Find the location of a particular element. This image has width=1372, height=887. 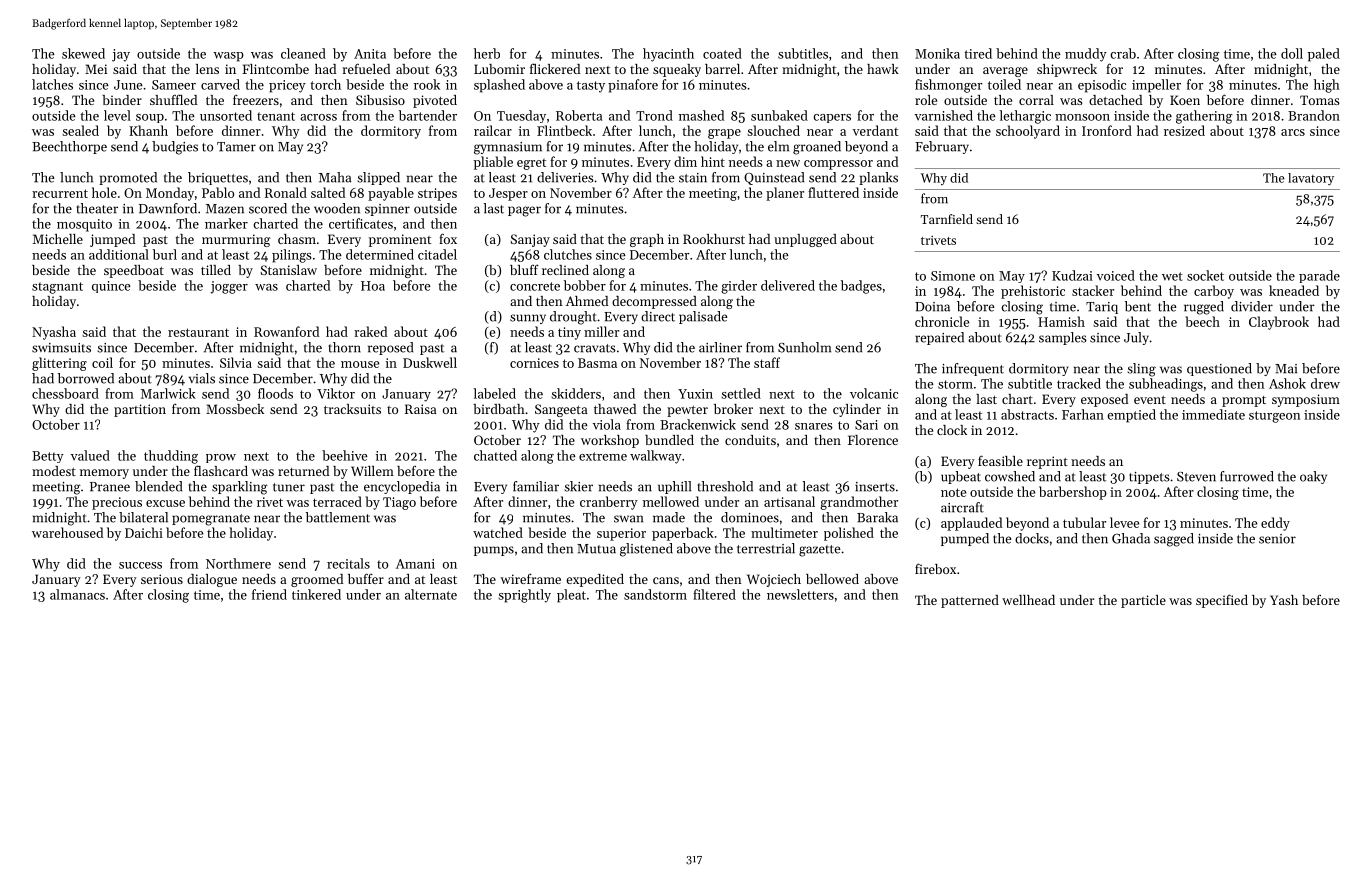

watched is located at coordinates (498, 532).
